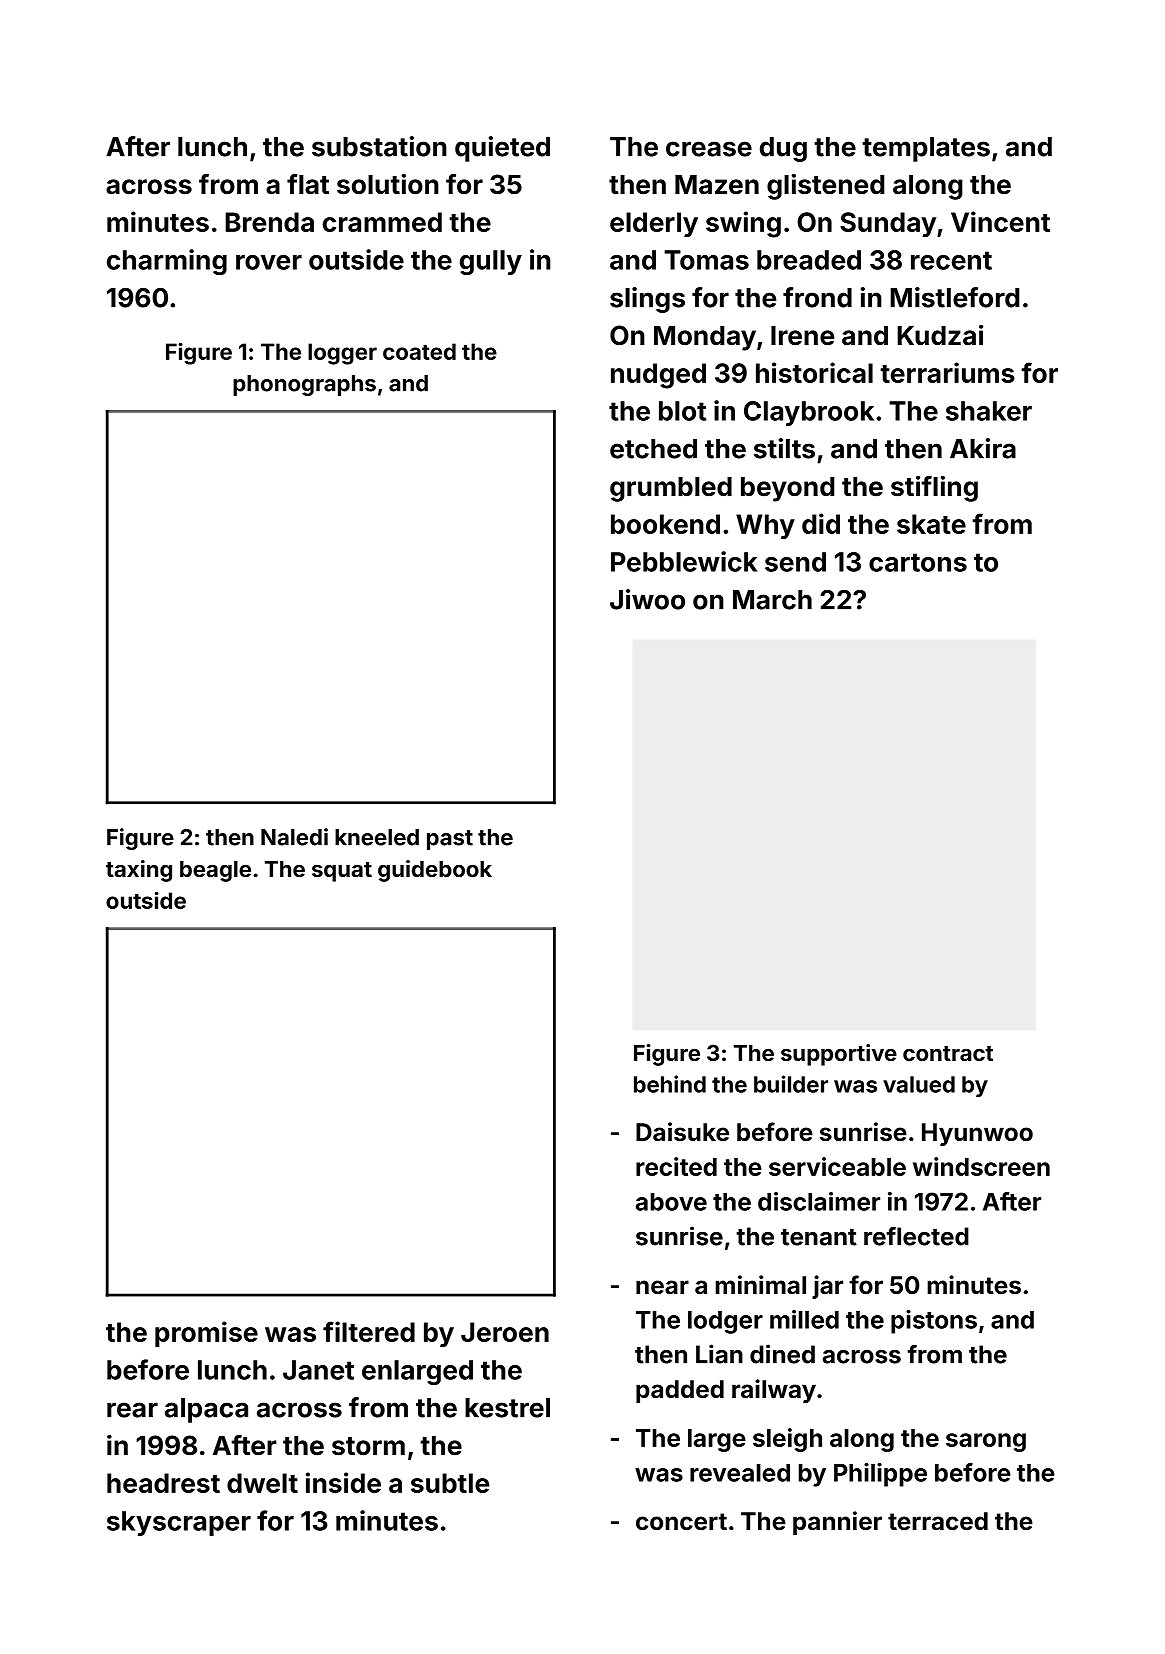  What do you see at coordinates (342, 872) in the document?
I see `squat` at bounding box center [342, 872].
